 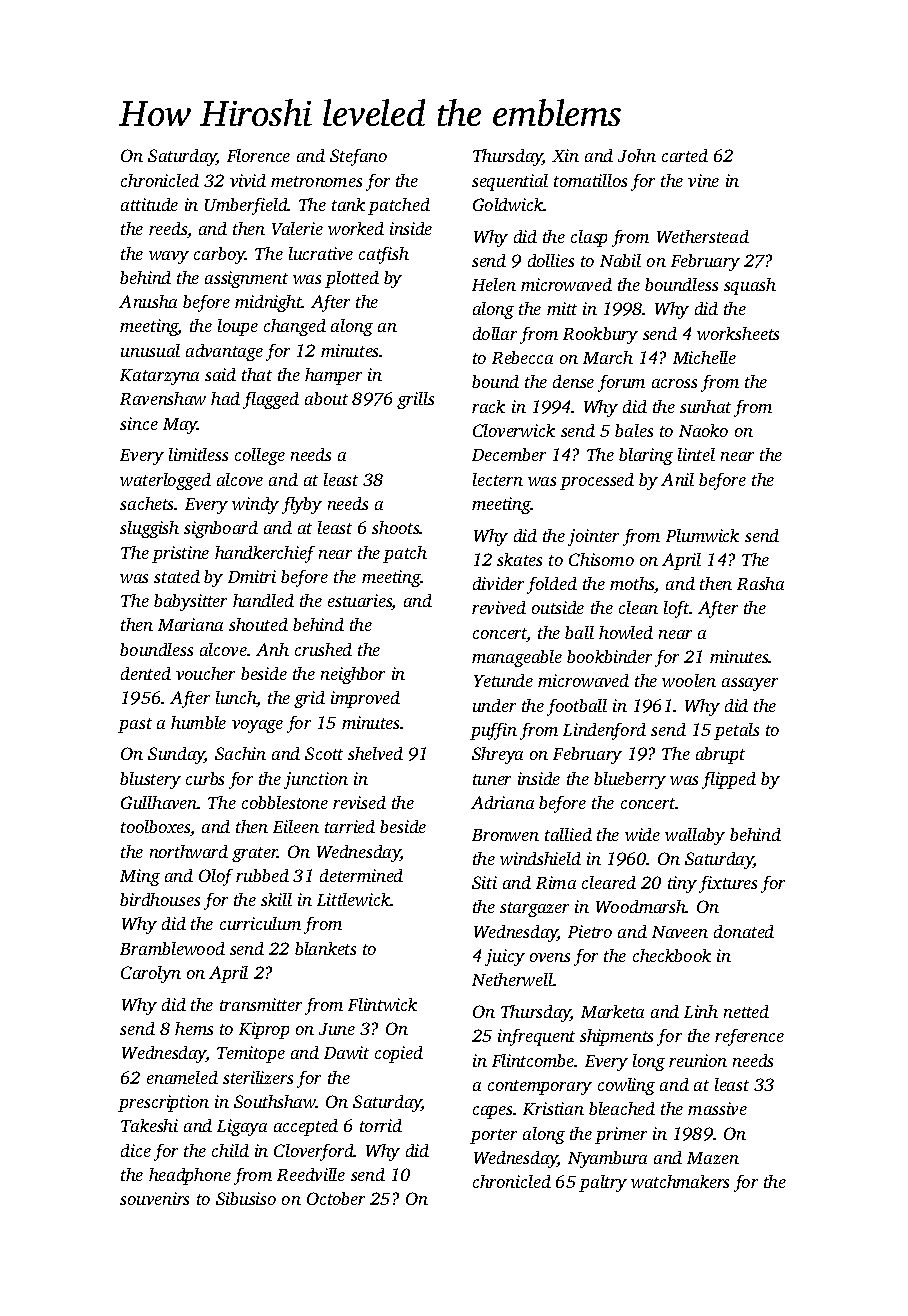 I want to click on Anusha, so click(x=148, y=301).
